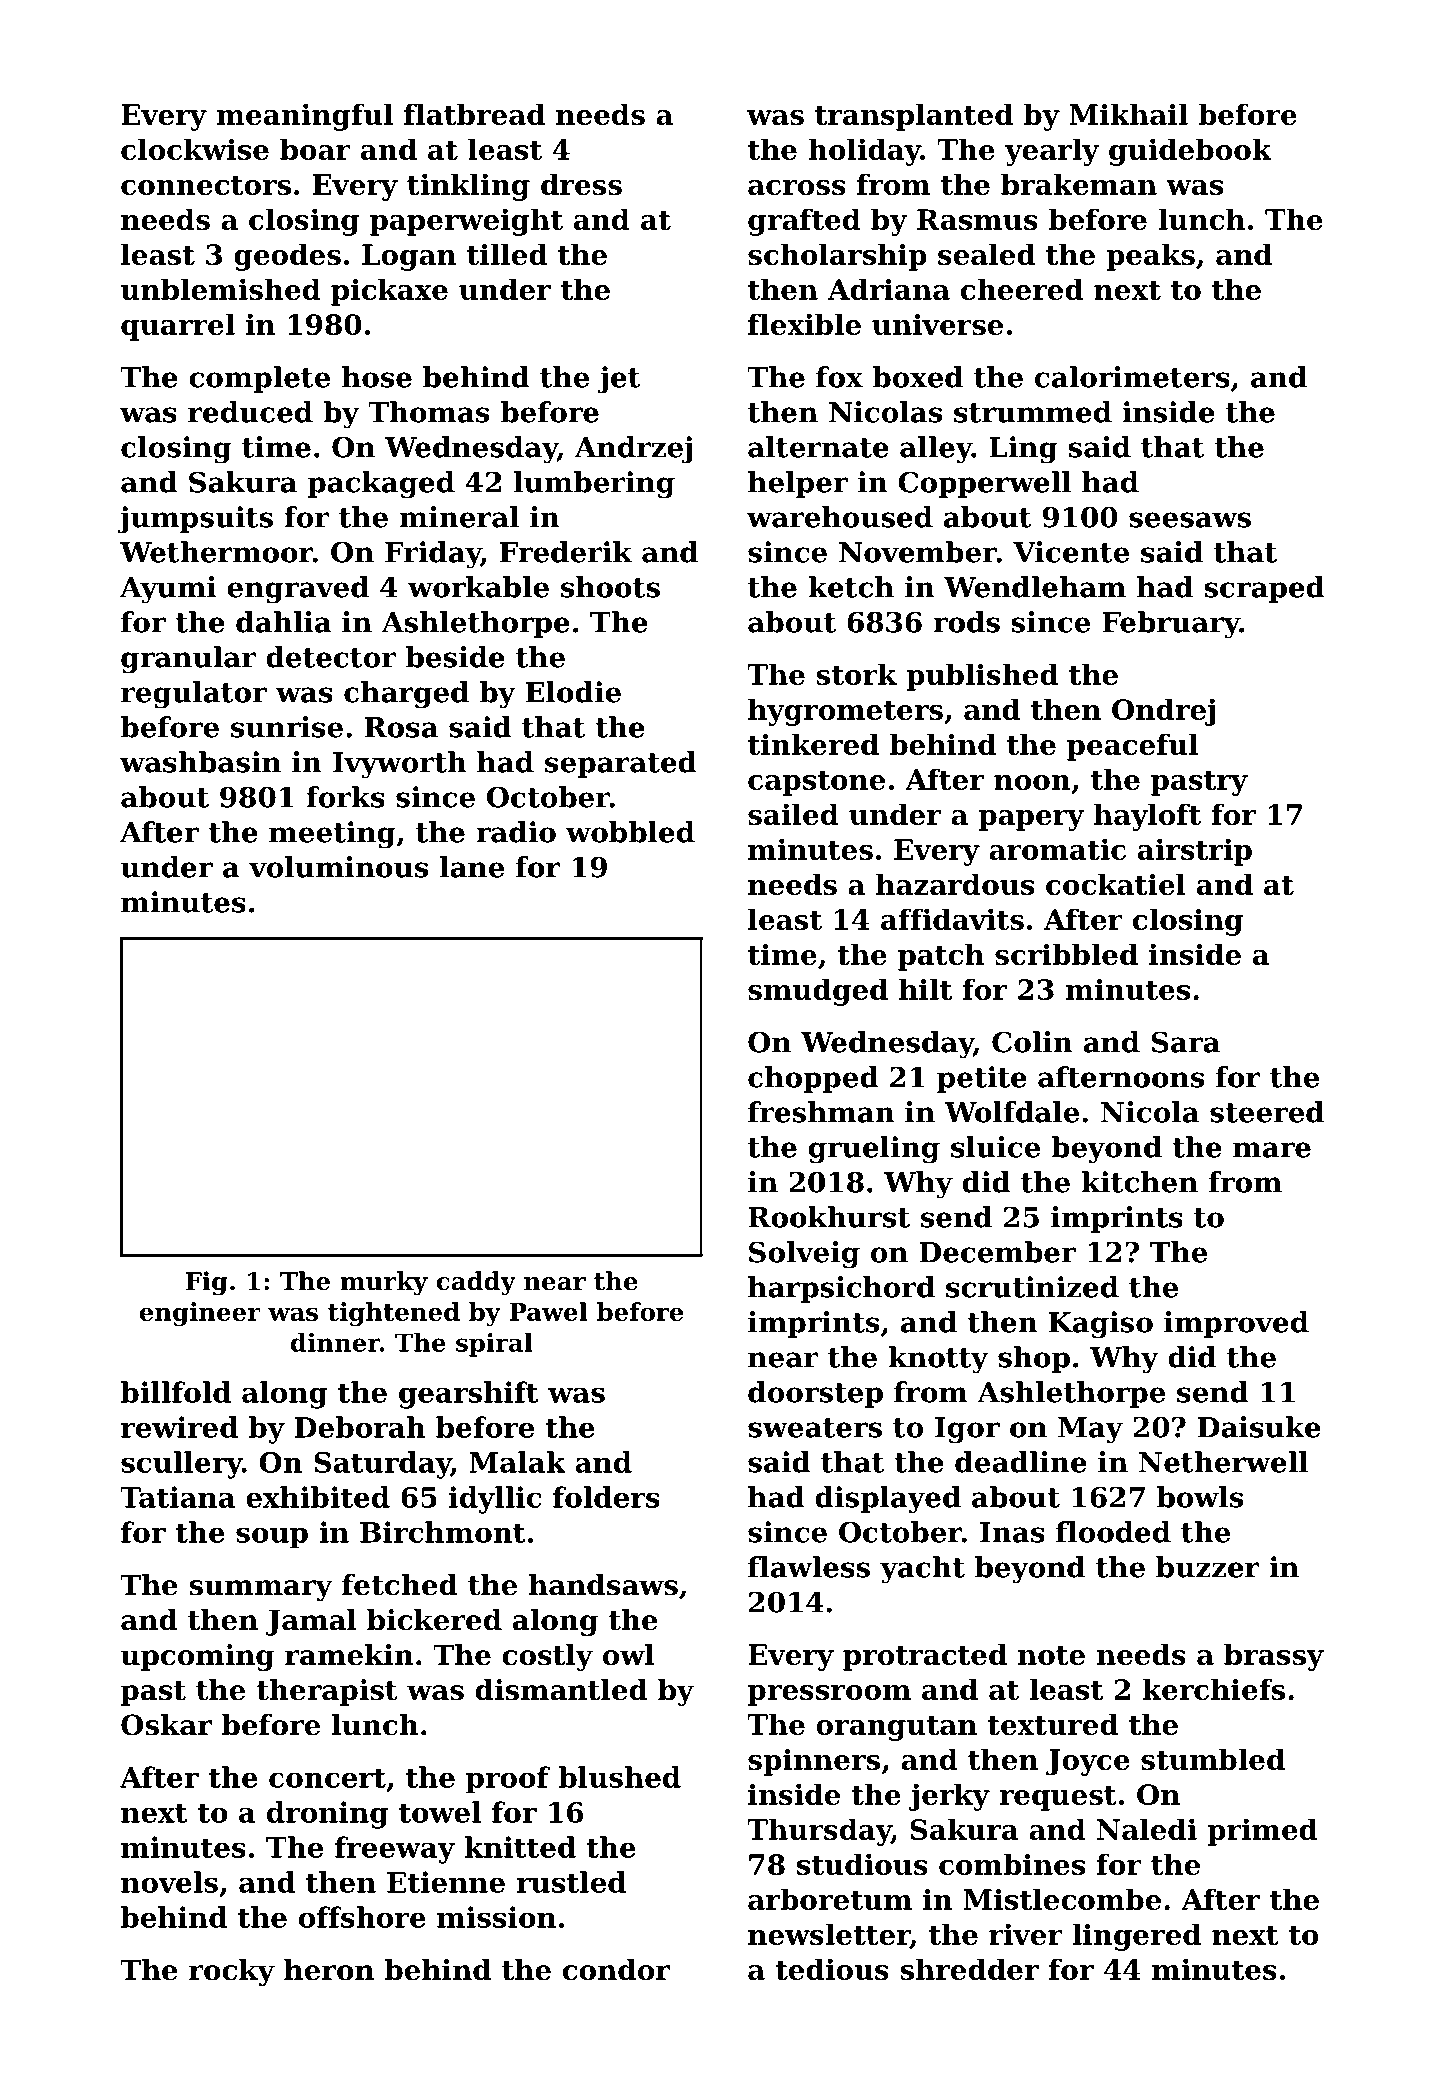  What do you see at coordinates (603, 1585) in the screenshot?
I see `handsaws` at bounding box center [603, 1585].
